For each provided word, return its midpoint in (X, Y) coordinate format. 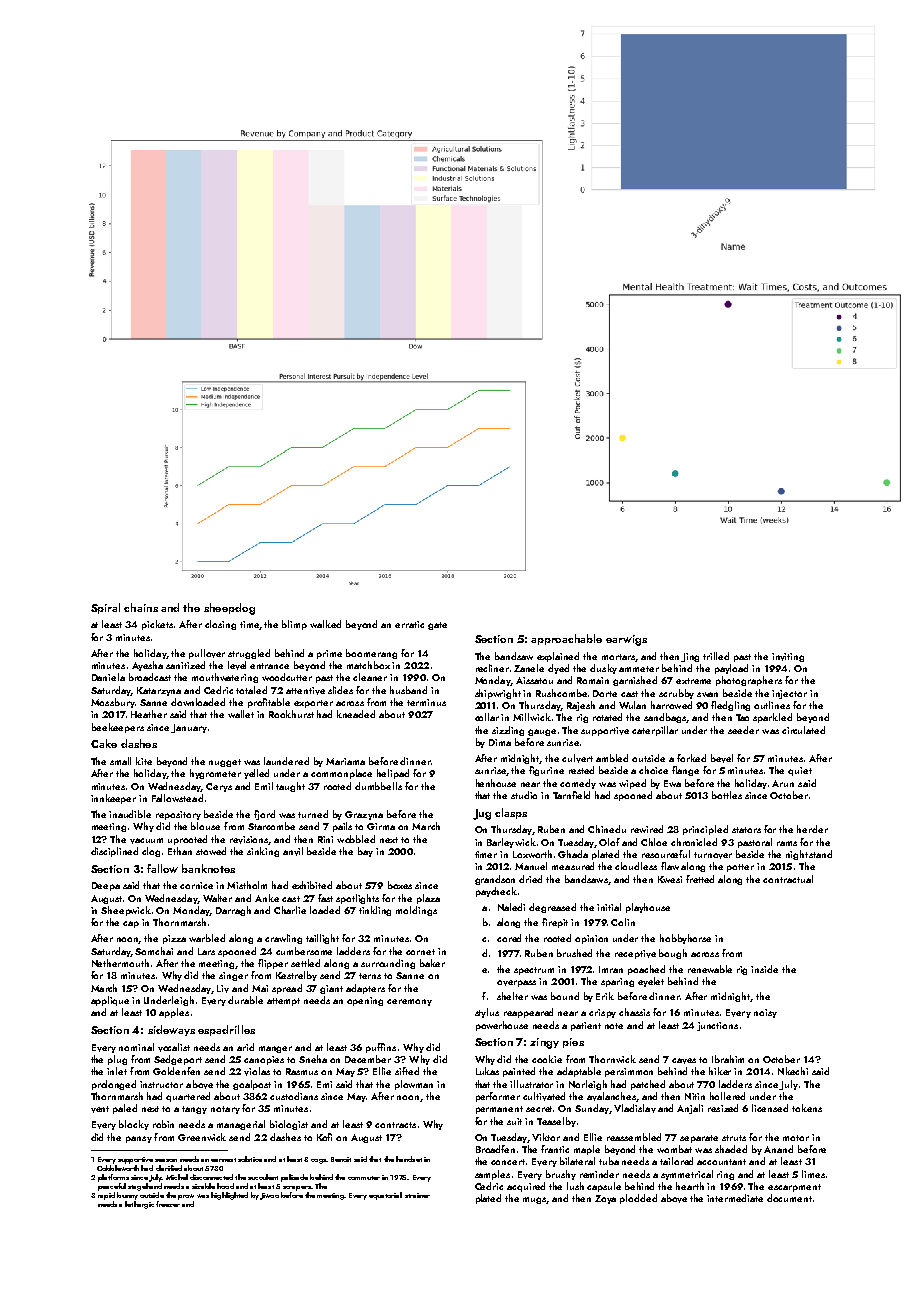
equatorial (385, 1196)
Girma (381, 826)
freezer (168, 1204)
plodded (638, 1199)
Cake (104, 743)
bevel (722, 758)
